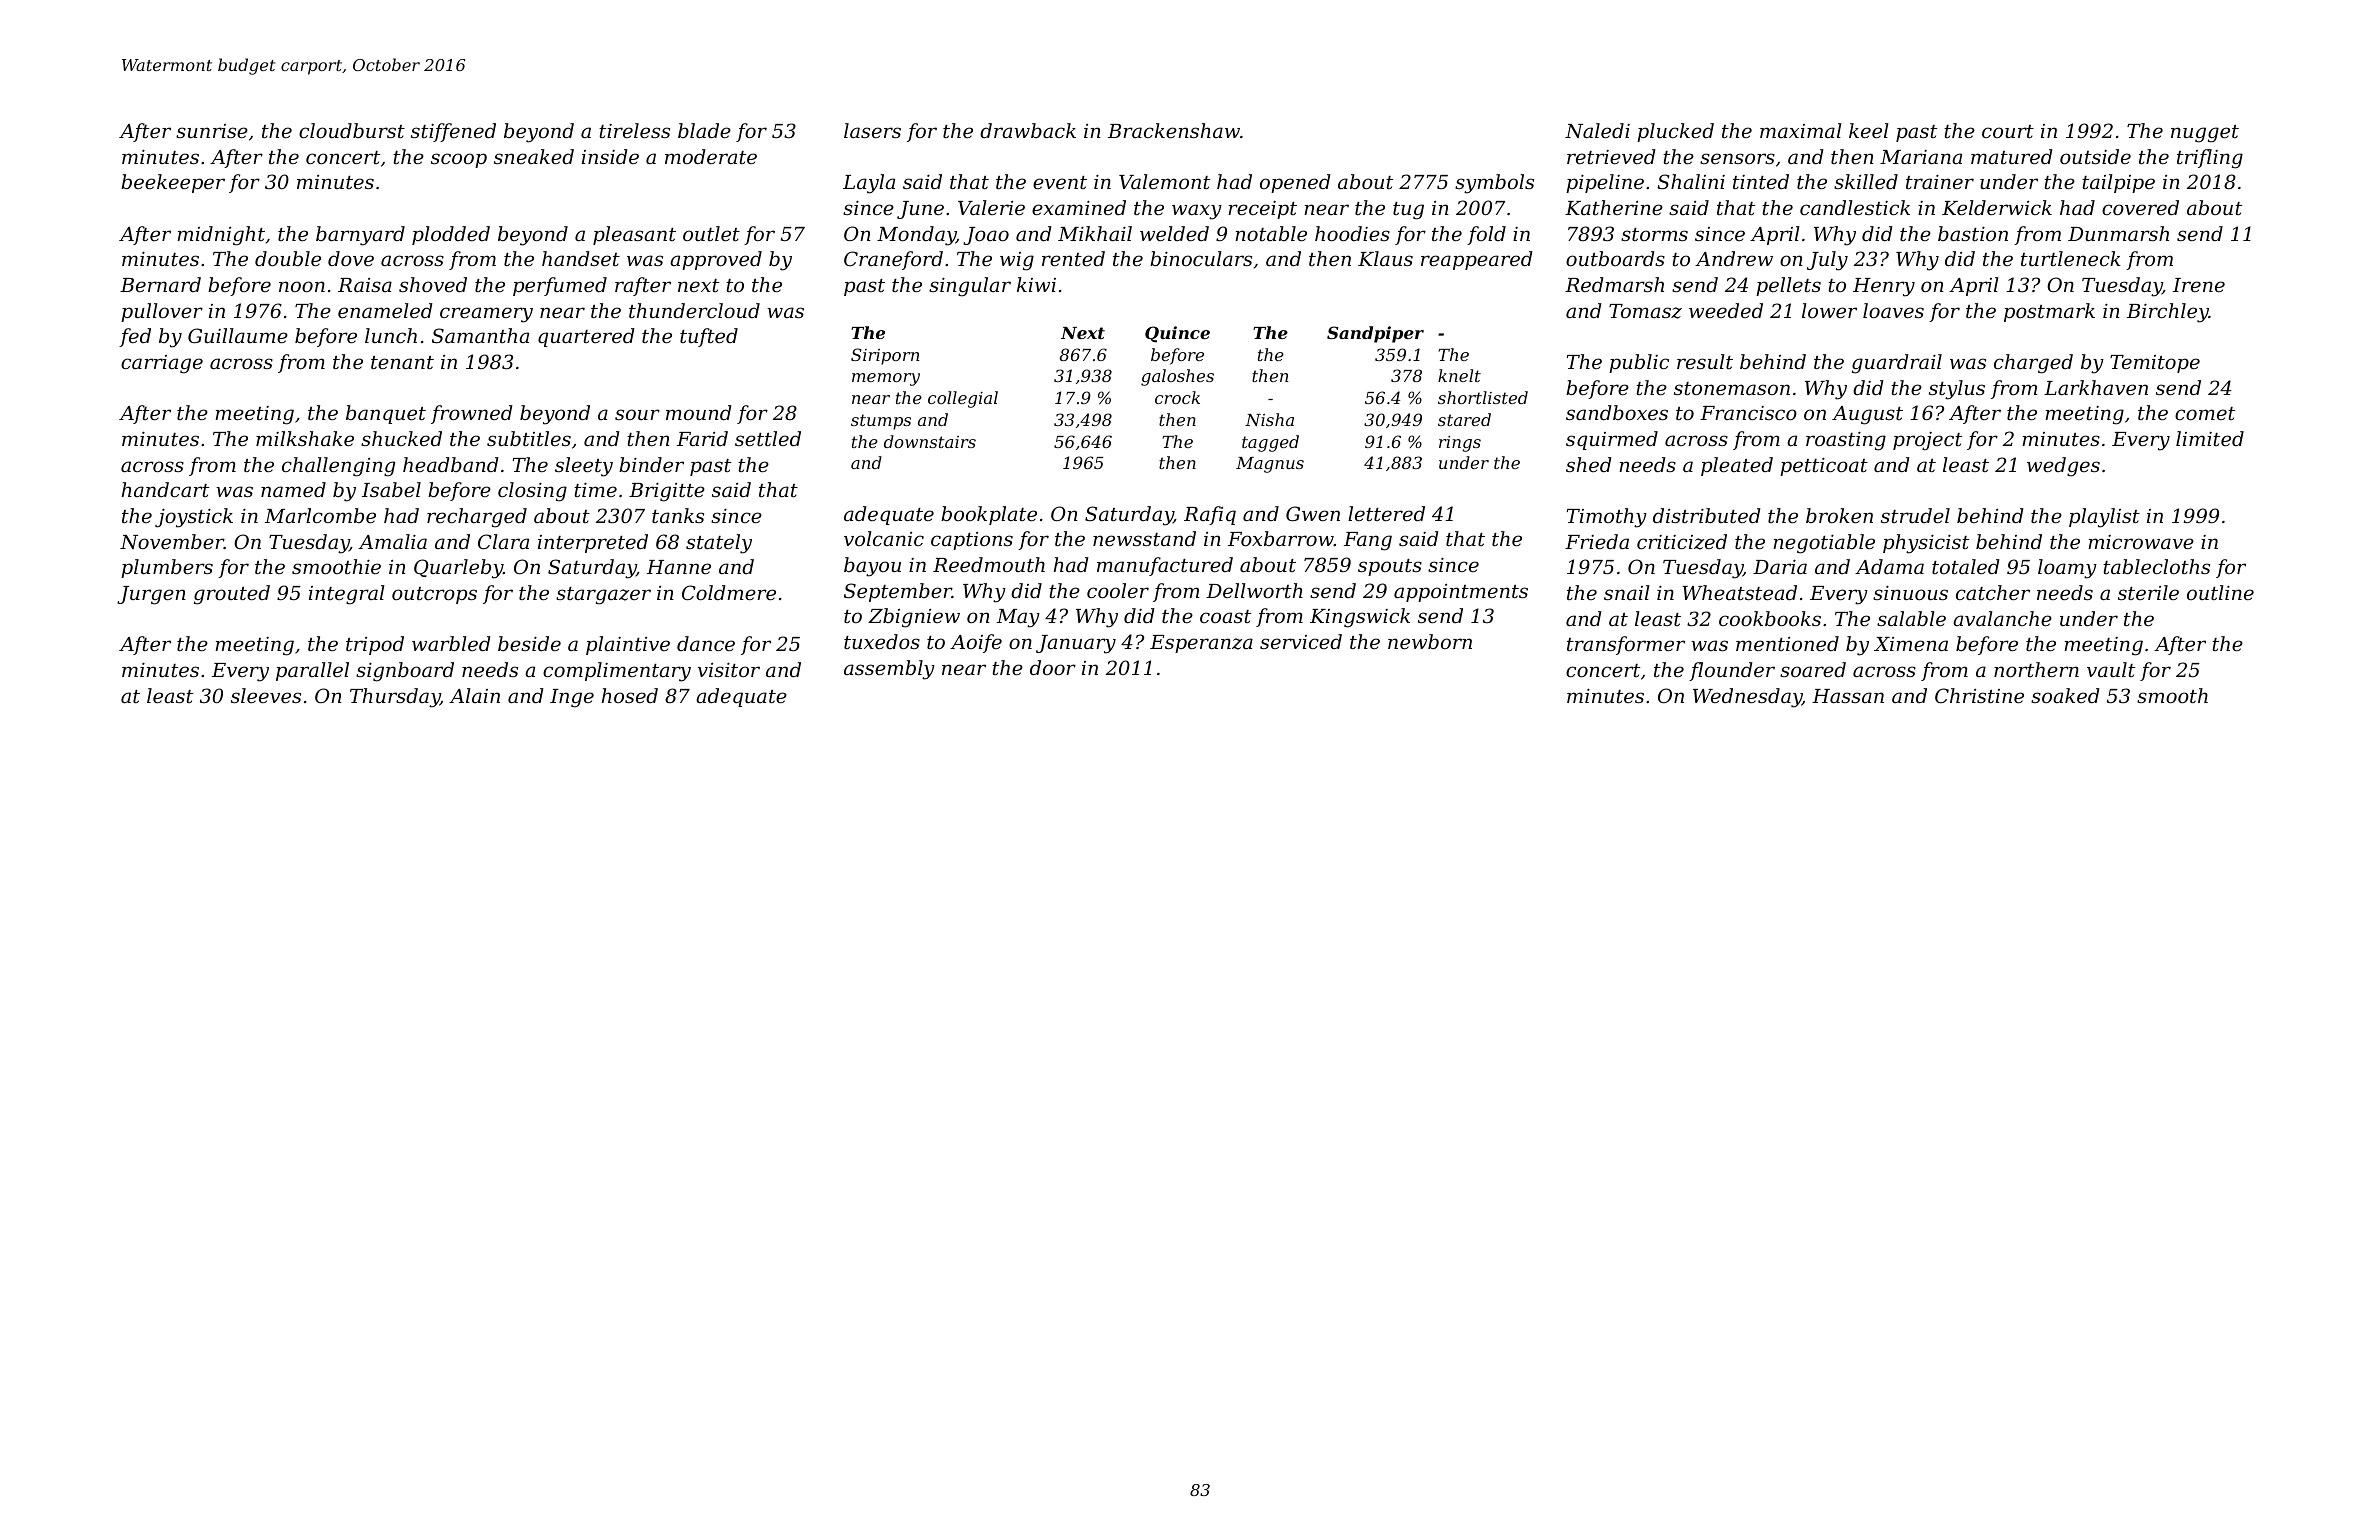 The height and width of the screenshot is (1540, 2380). I want to click on nugget, so click(2205, 134).
